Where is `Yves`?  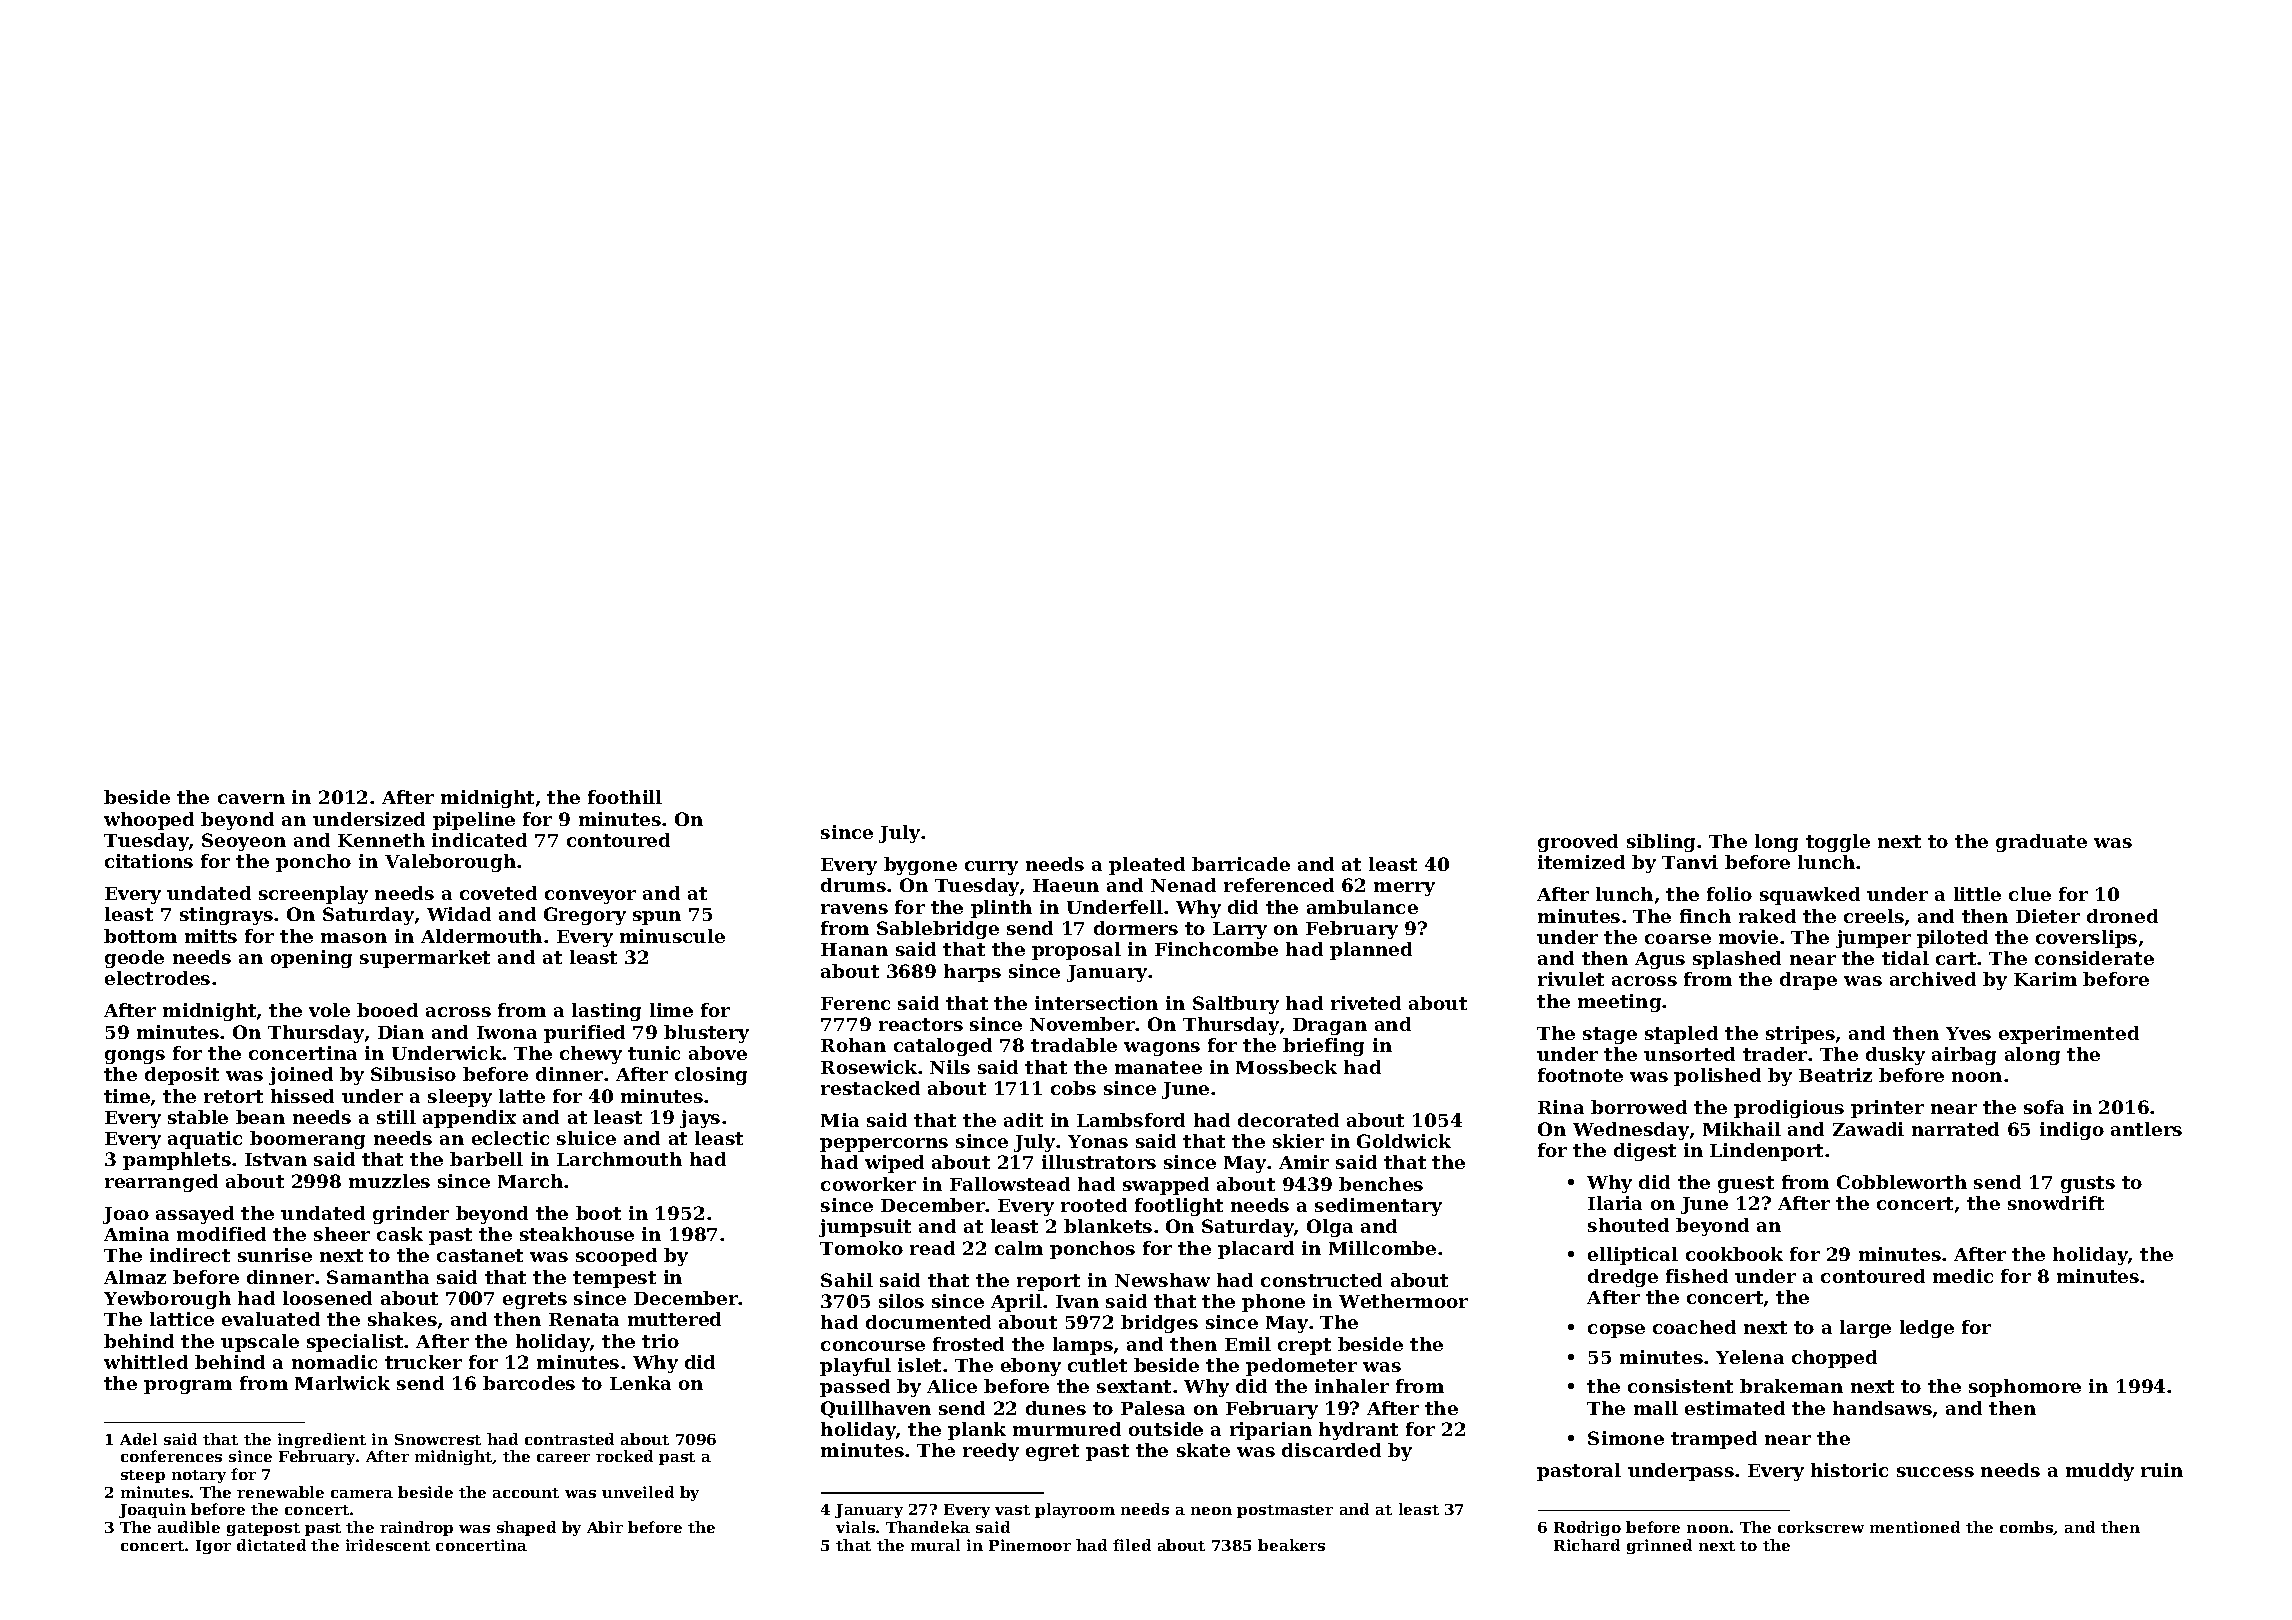 Yves is located at coordinates (1968, 1033).
